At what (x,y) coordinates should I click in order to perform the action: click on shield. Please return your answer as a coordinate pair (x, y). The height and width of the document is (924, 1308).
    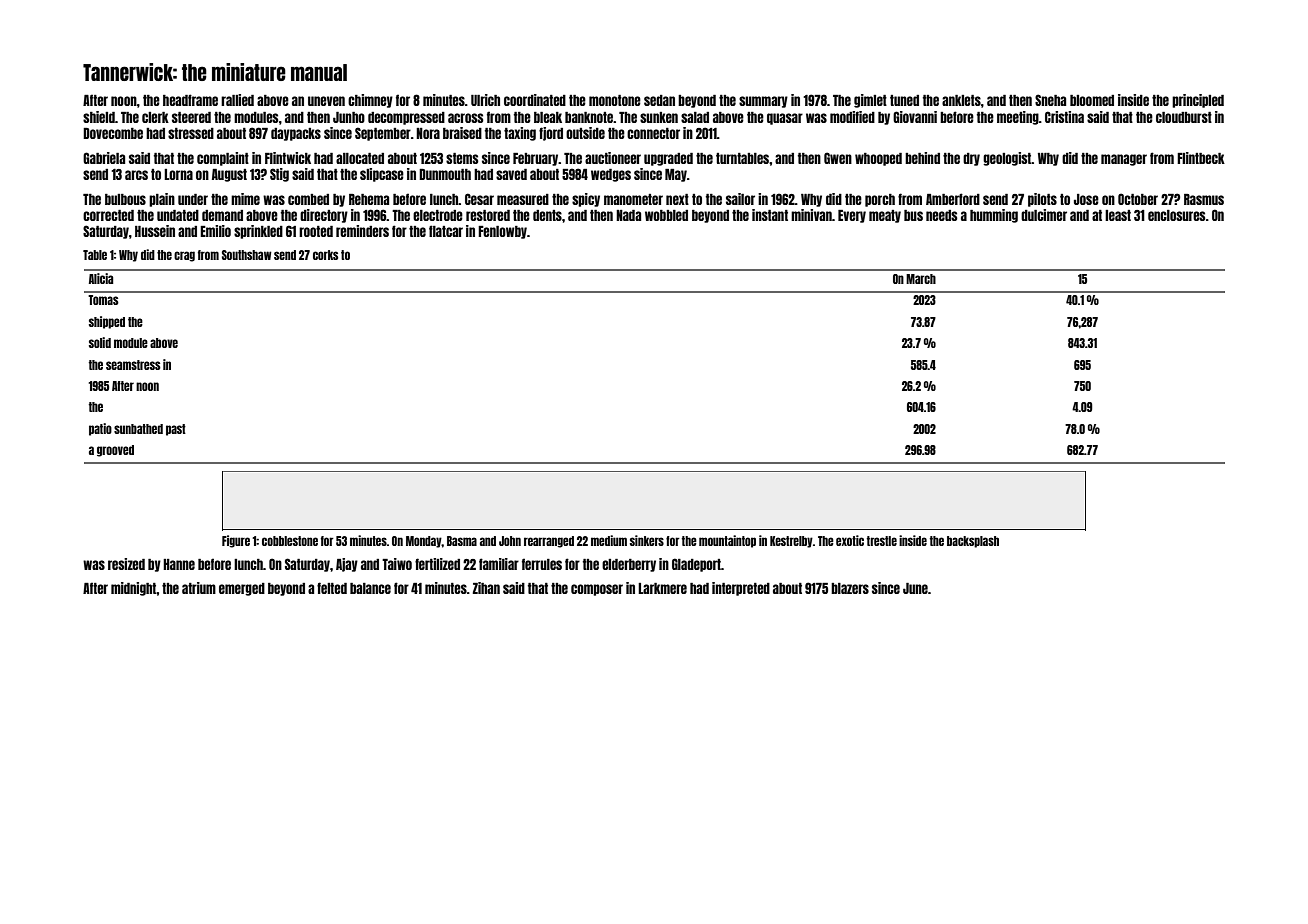
    Looking at the image, I should click on (99, 117).
